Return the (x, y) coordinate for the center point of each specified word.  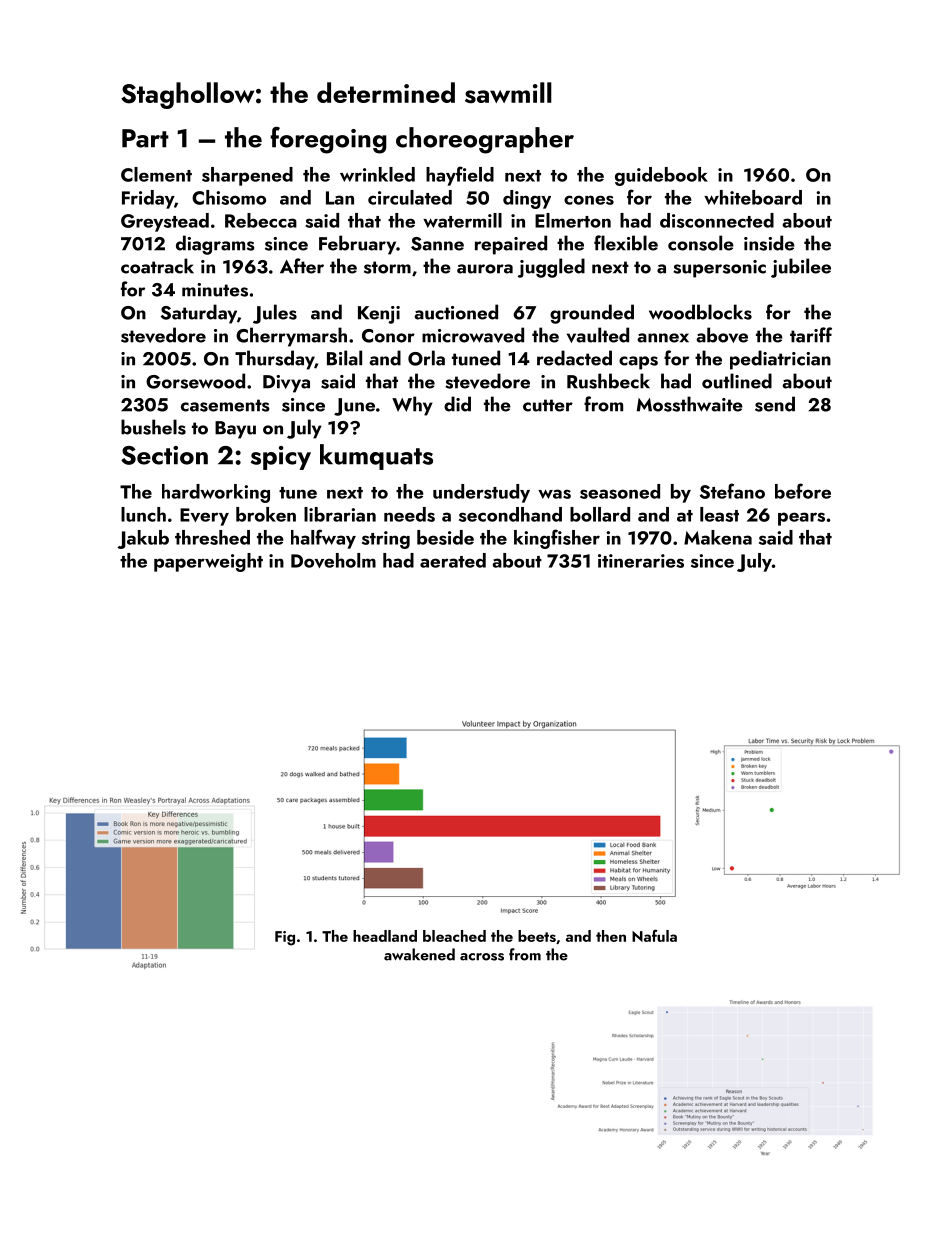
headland (385, 936)
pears (801, 519)
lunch (143, 514)
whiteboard (753, 197)
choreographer (485, 140)
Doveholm (333, 560)
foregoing (328, 140)
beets (537, 936)
